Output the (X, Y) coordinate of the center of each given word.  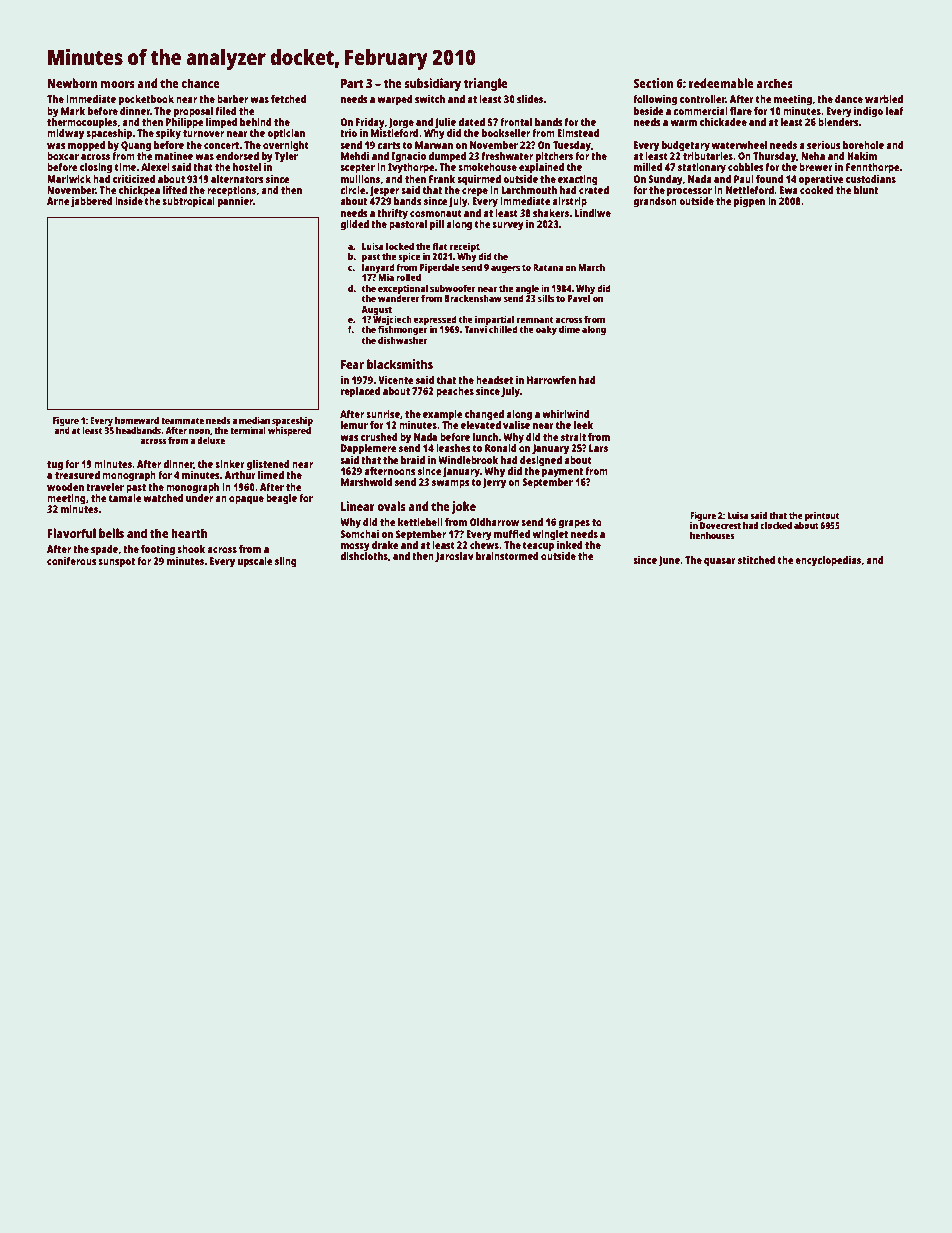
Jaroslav (454, 557)
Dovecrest (720, 525)
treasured (77, 475)
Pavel (579, 298)
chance (200, 83)
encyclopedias (828, 561)
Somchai (359, 534)
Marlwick (69, 179)
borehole (863, 145)
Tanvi (475, 329)
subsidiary (432, 84)
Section (653, 83)
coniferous (72, 561)
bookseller (506, 133)
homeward (137, 420)
